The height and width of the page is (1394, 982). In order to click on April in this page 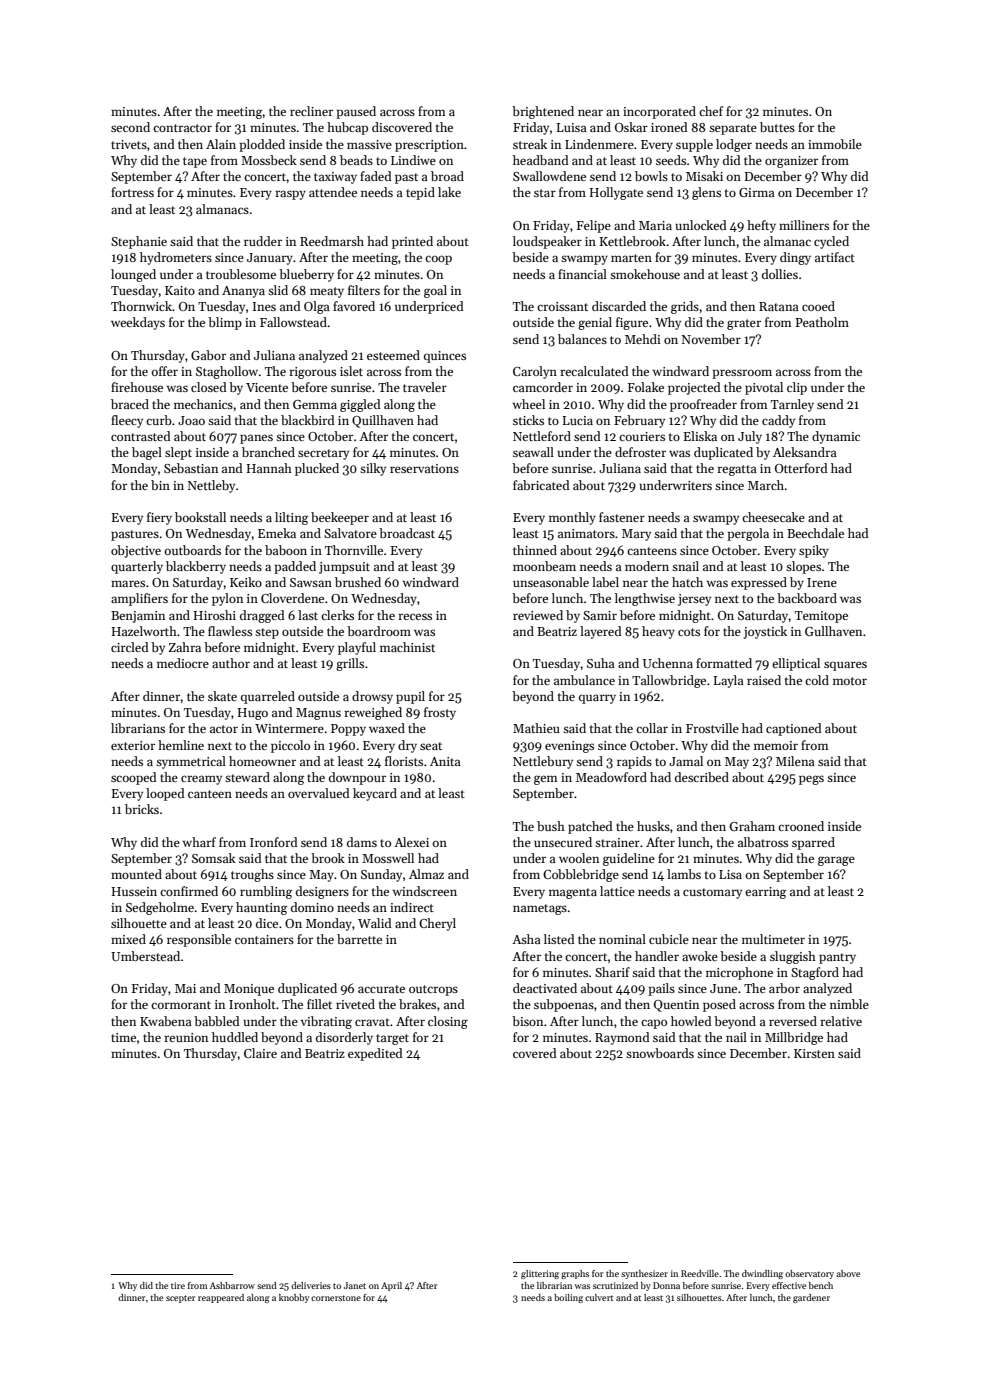, I will do `click(391, 1286)`.
